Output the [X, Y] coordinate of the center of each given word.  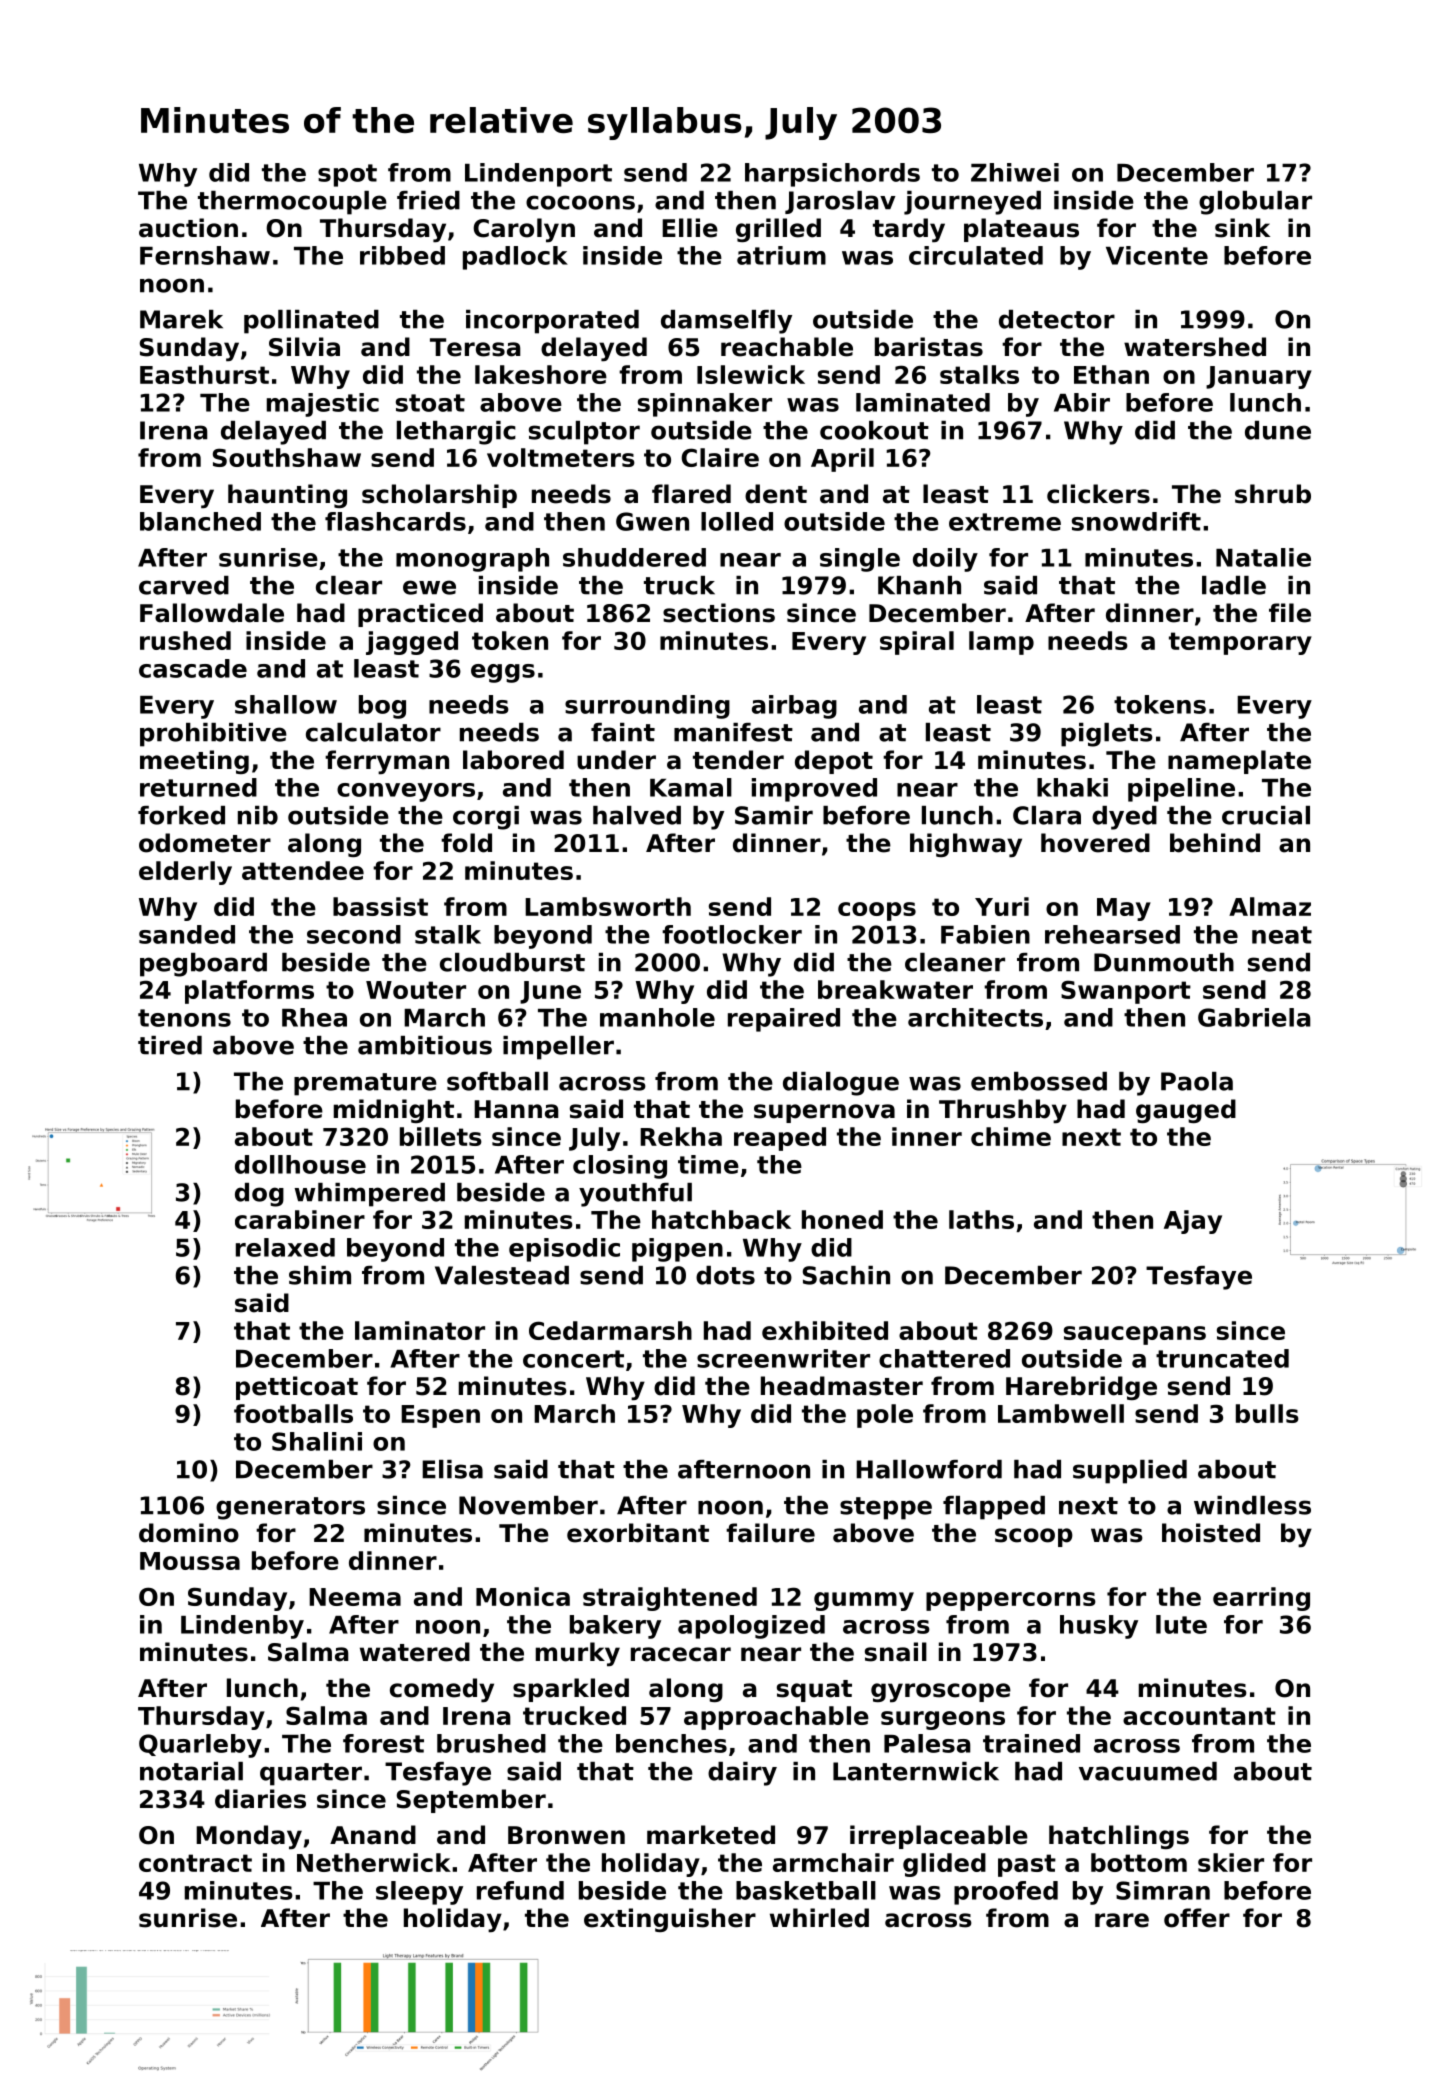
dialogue [841, 1084]
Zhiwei [1015, 172]
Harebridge [1081, 1388]
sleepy [419, 1893]
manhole [657, 1017]
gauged [1186, 1111]
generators [290, 1508]
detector [1057, 319]
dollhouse [300, 1164]
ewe [429, 587]
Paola [1197, 1081]
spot [347, 175]
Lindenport [538, 175]
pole [885, 1416]
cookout [874, 430]
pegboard [203, 965]
